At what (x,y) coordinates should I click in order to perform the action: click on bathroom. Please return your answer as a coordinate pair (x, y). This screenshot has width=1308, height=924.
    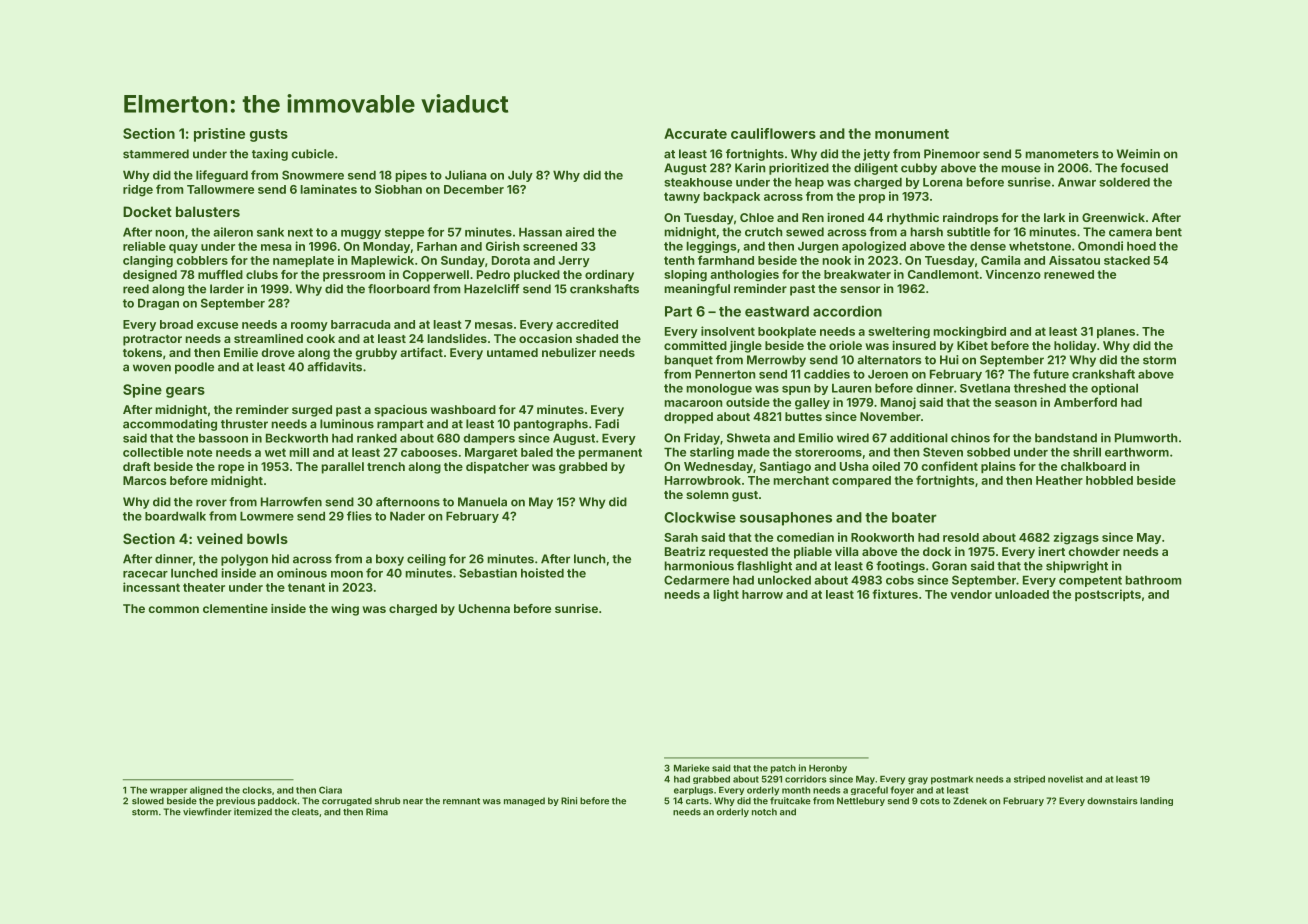
    Looking at the image, I should click on (1153, 580).
